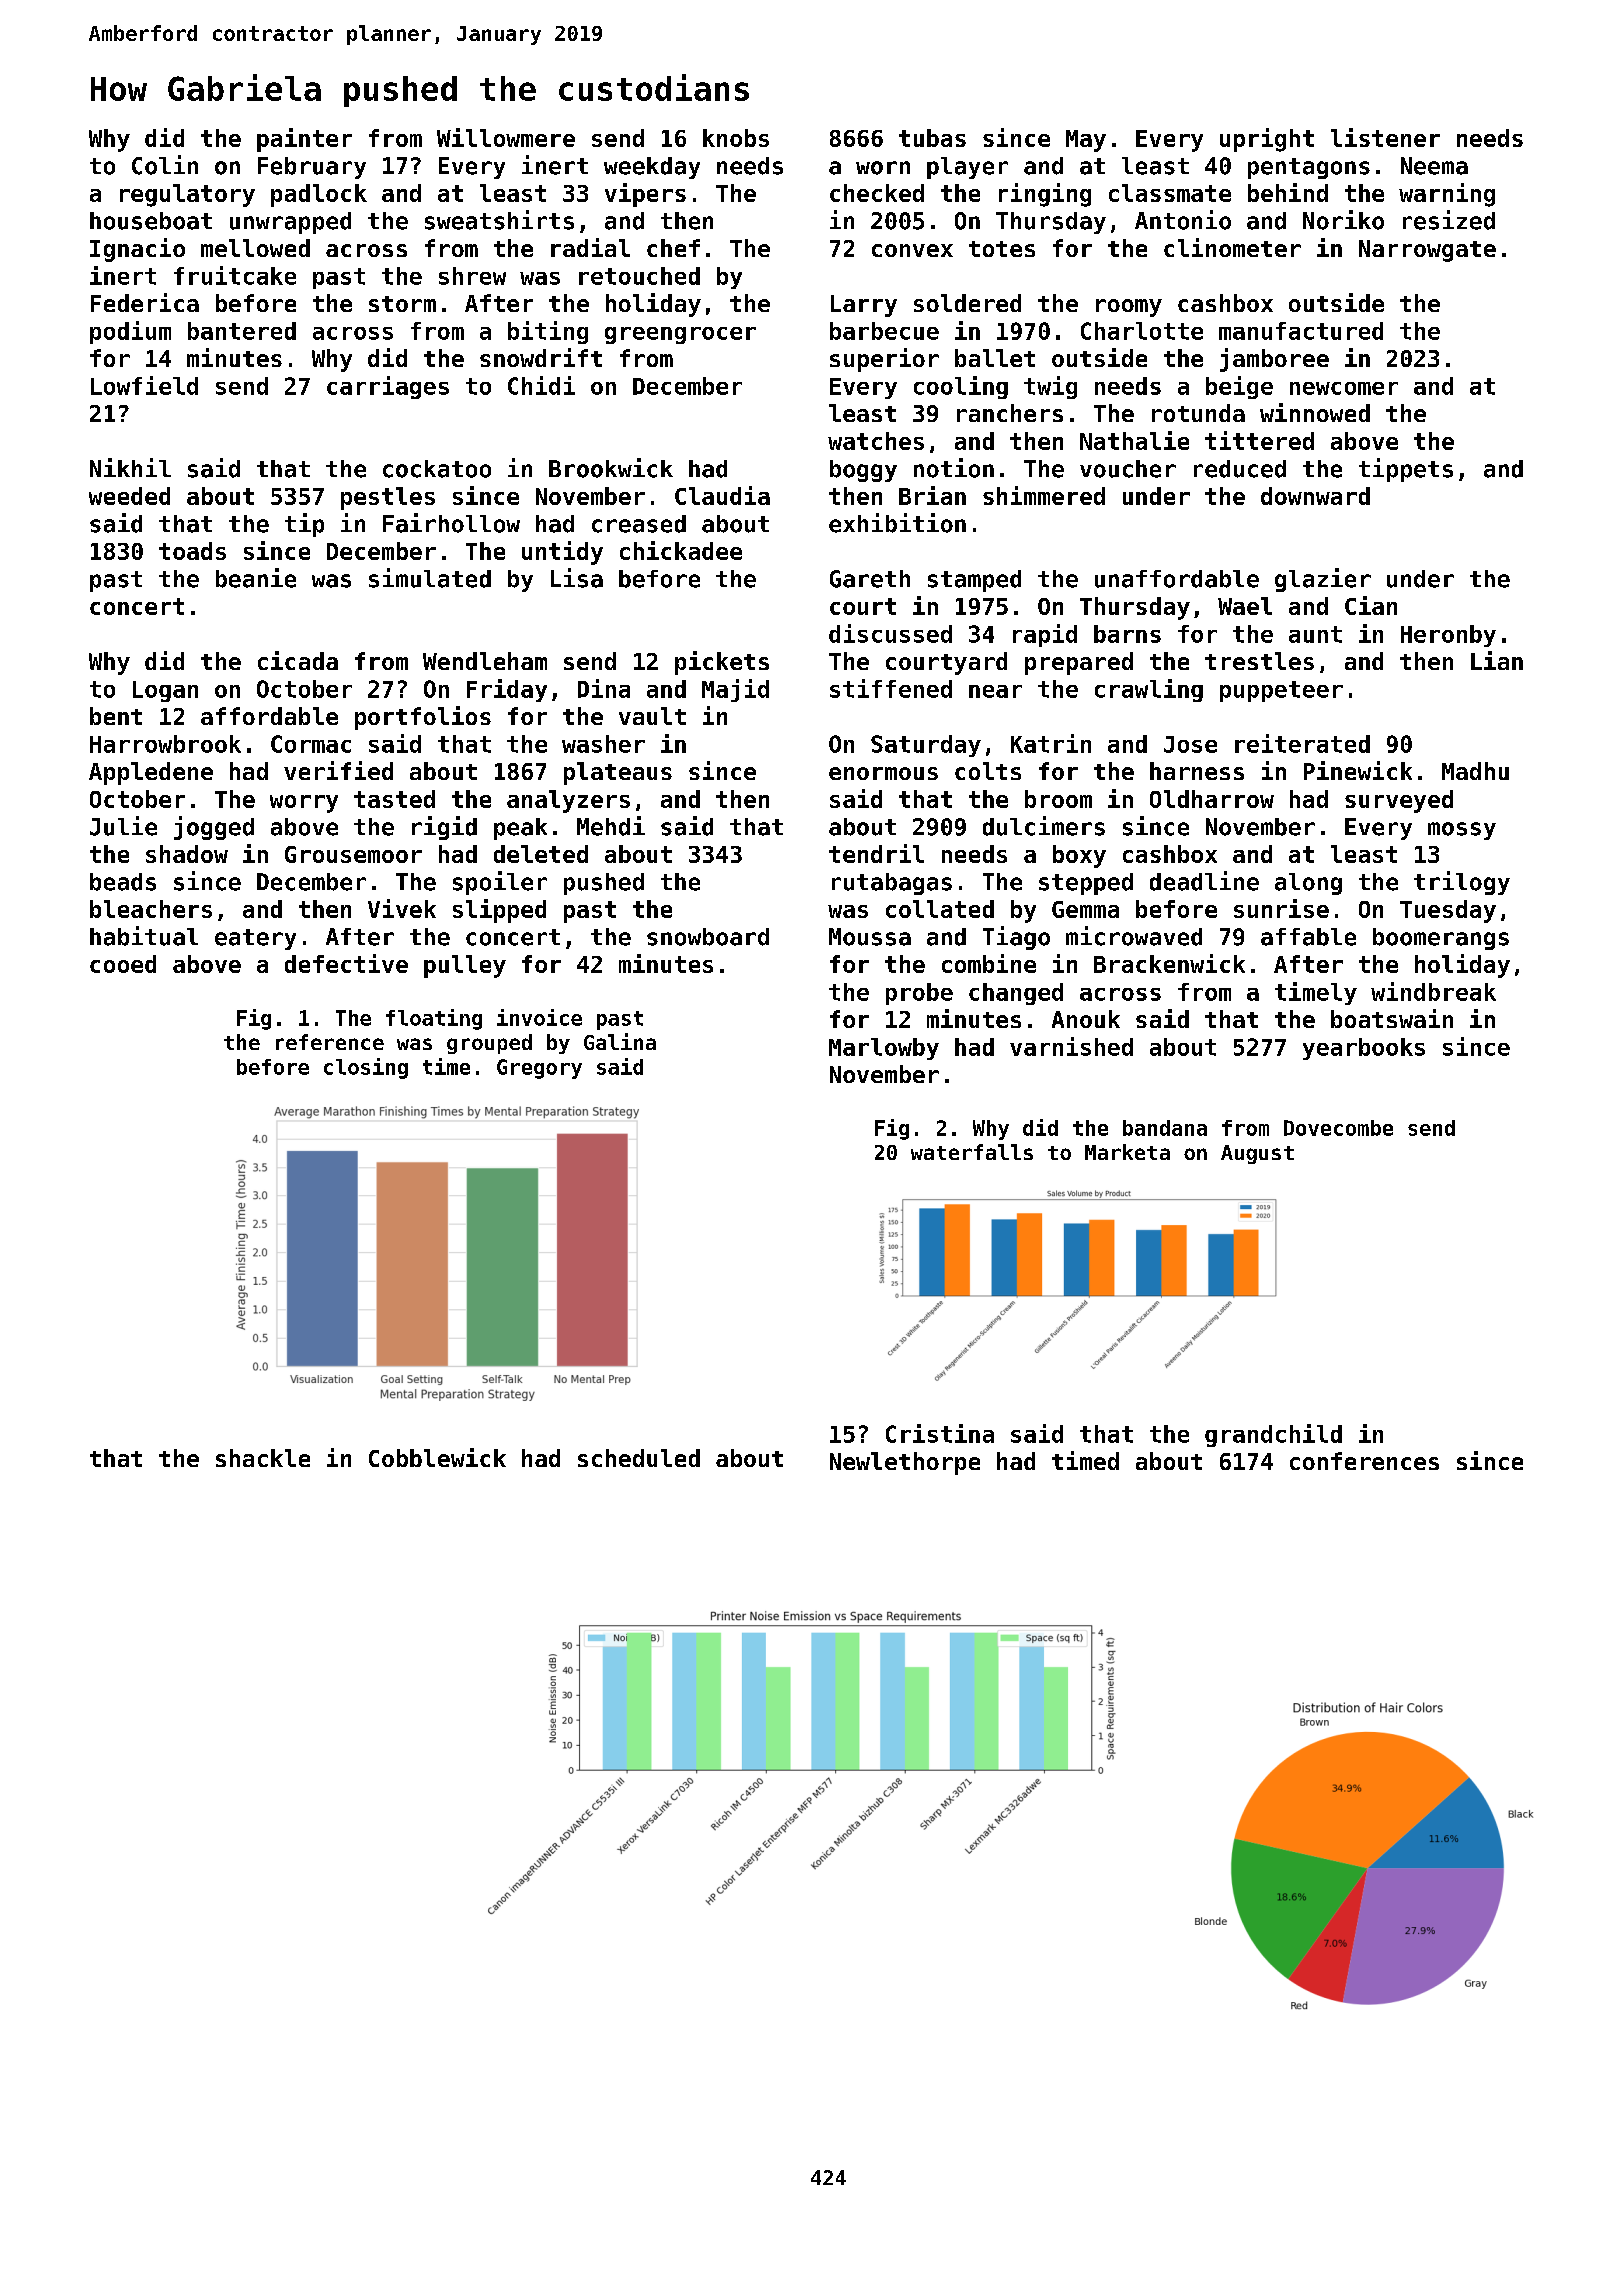 The image size is (1620, 2292). Describe the element at coordinates (1016, 994) in the image. I see `changed` at that location.
